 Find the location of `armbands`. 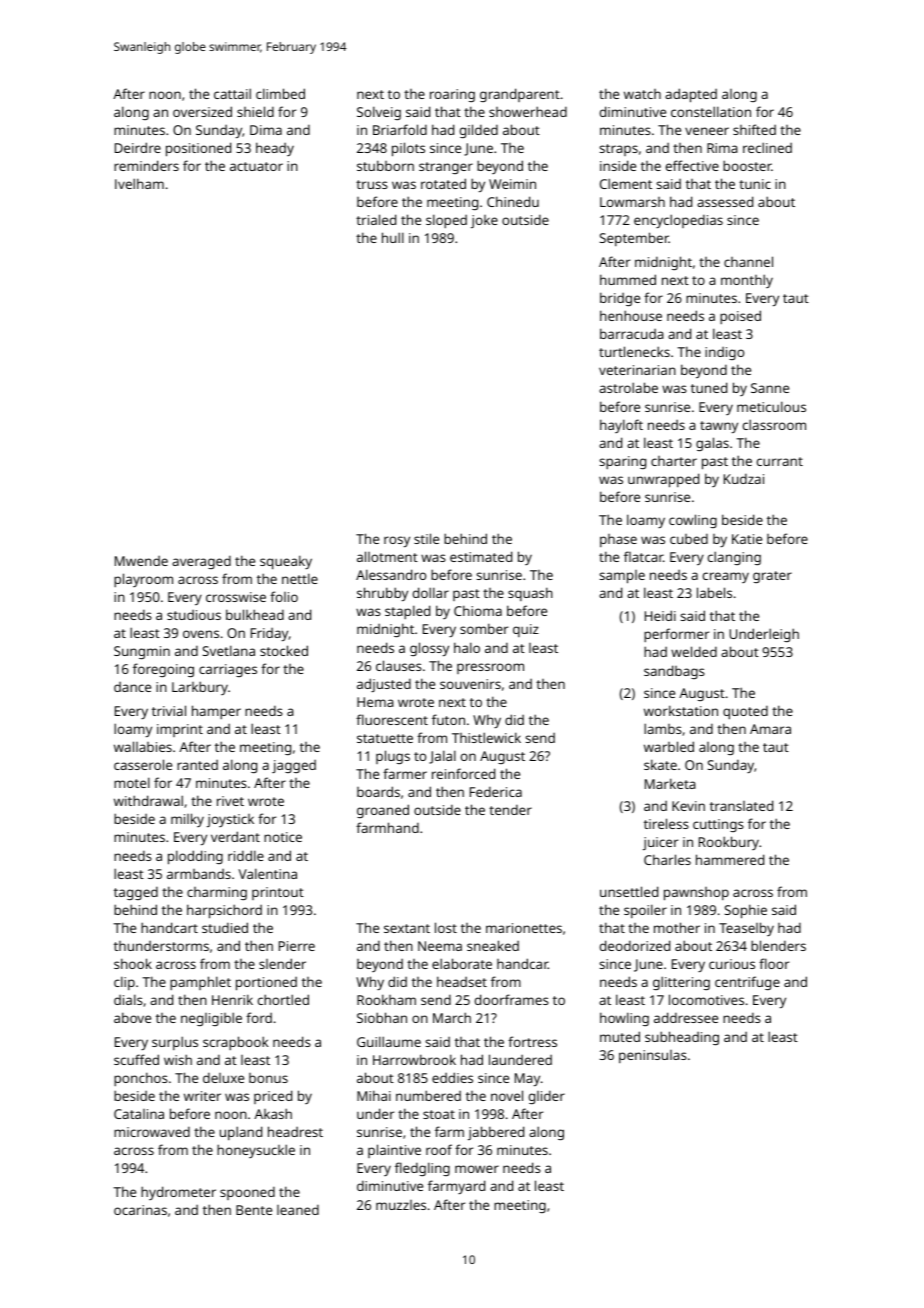

armbands is located at coordinates (199, 874).
